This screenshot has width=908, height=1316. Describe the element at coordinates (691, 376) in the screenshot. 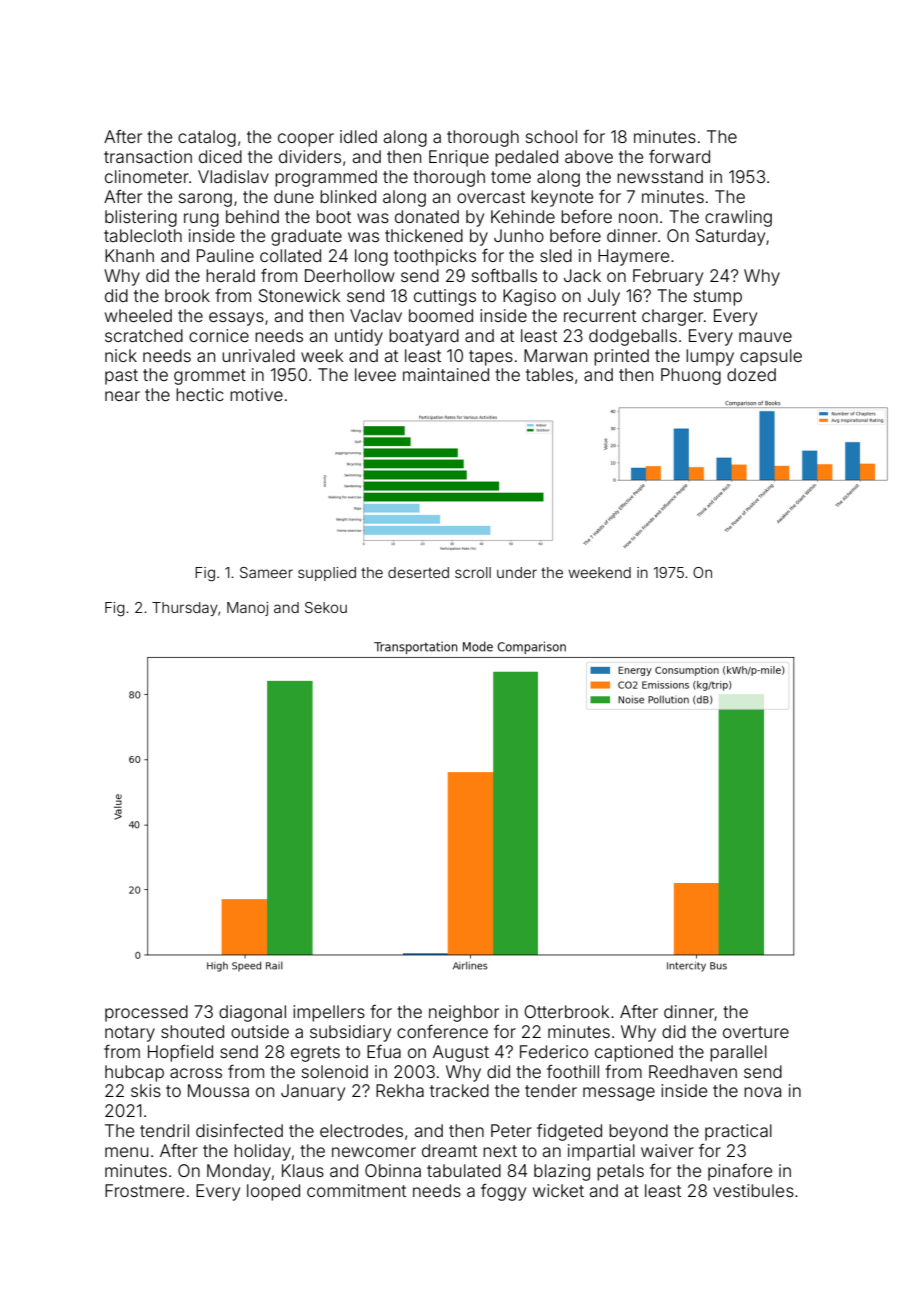

I see `Phuong` at that location.
